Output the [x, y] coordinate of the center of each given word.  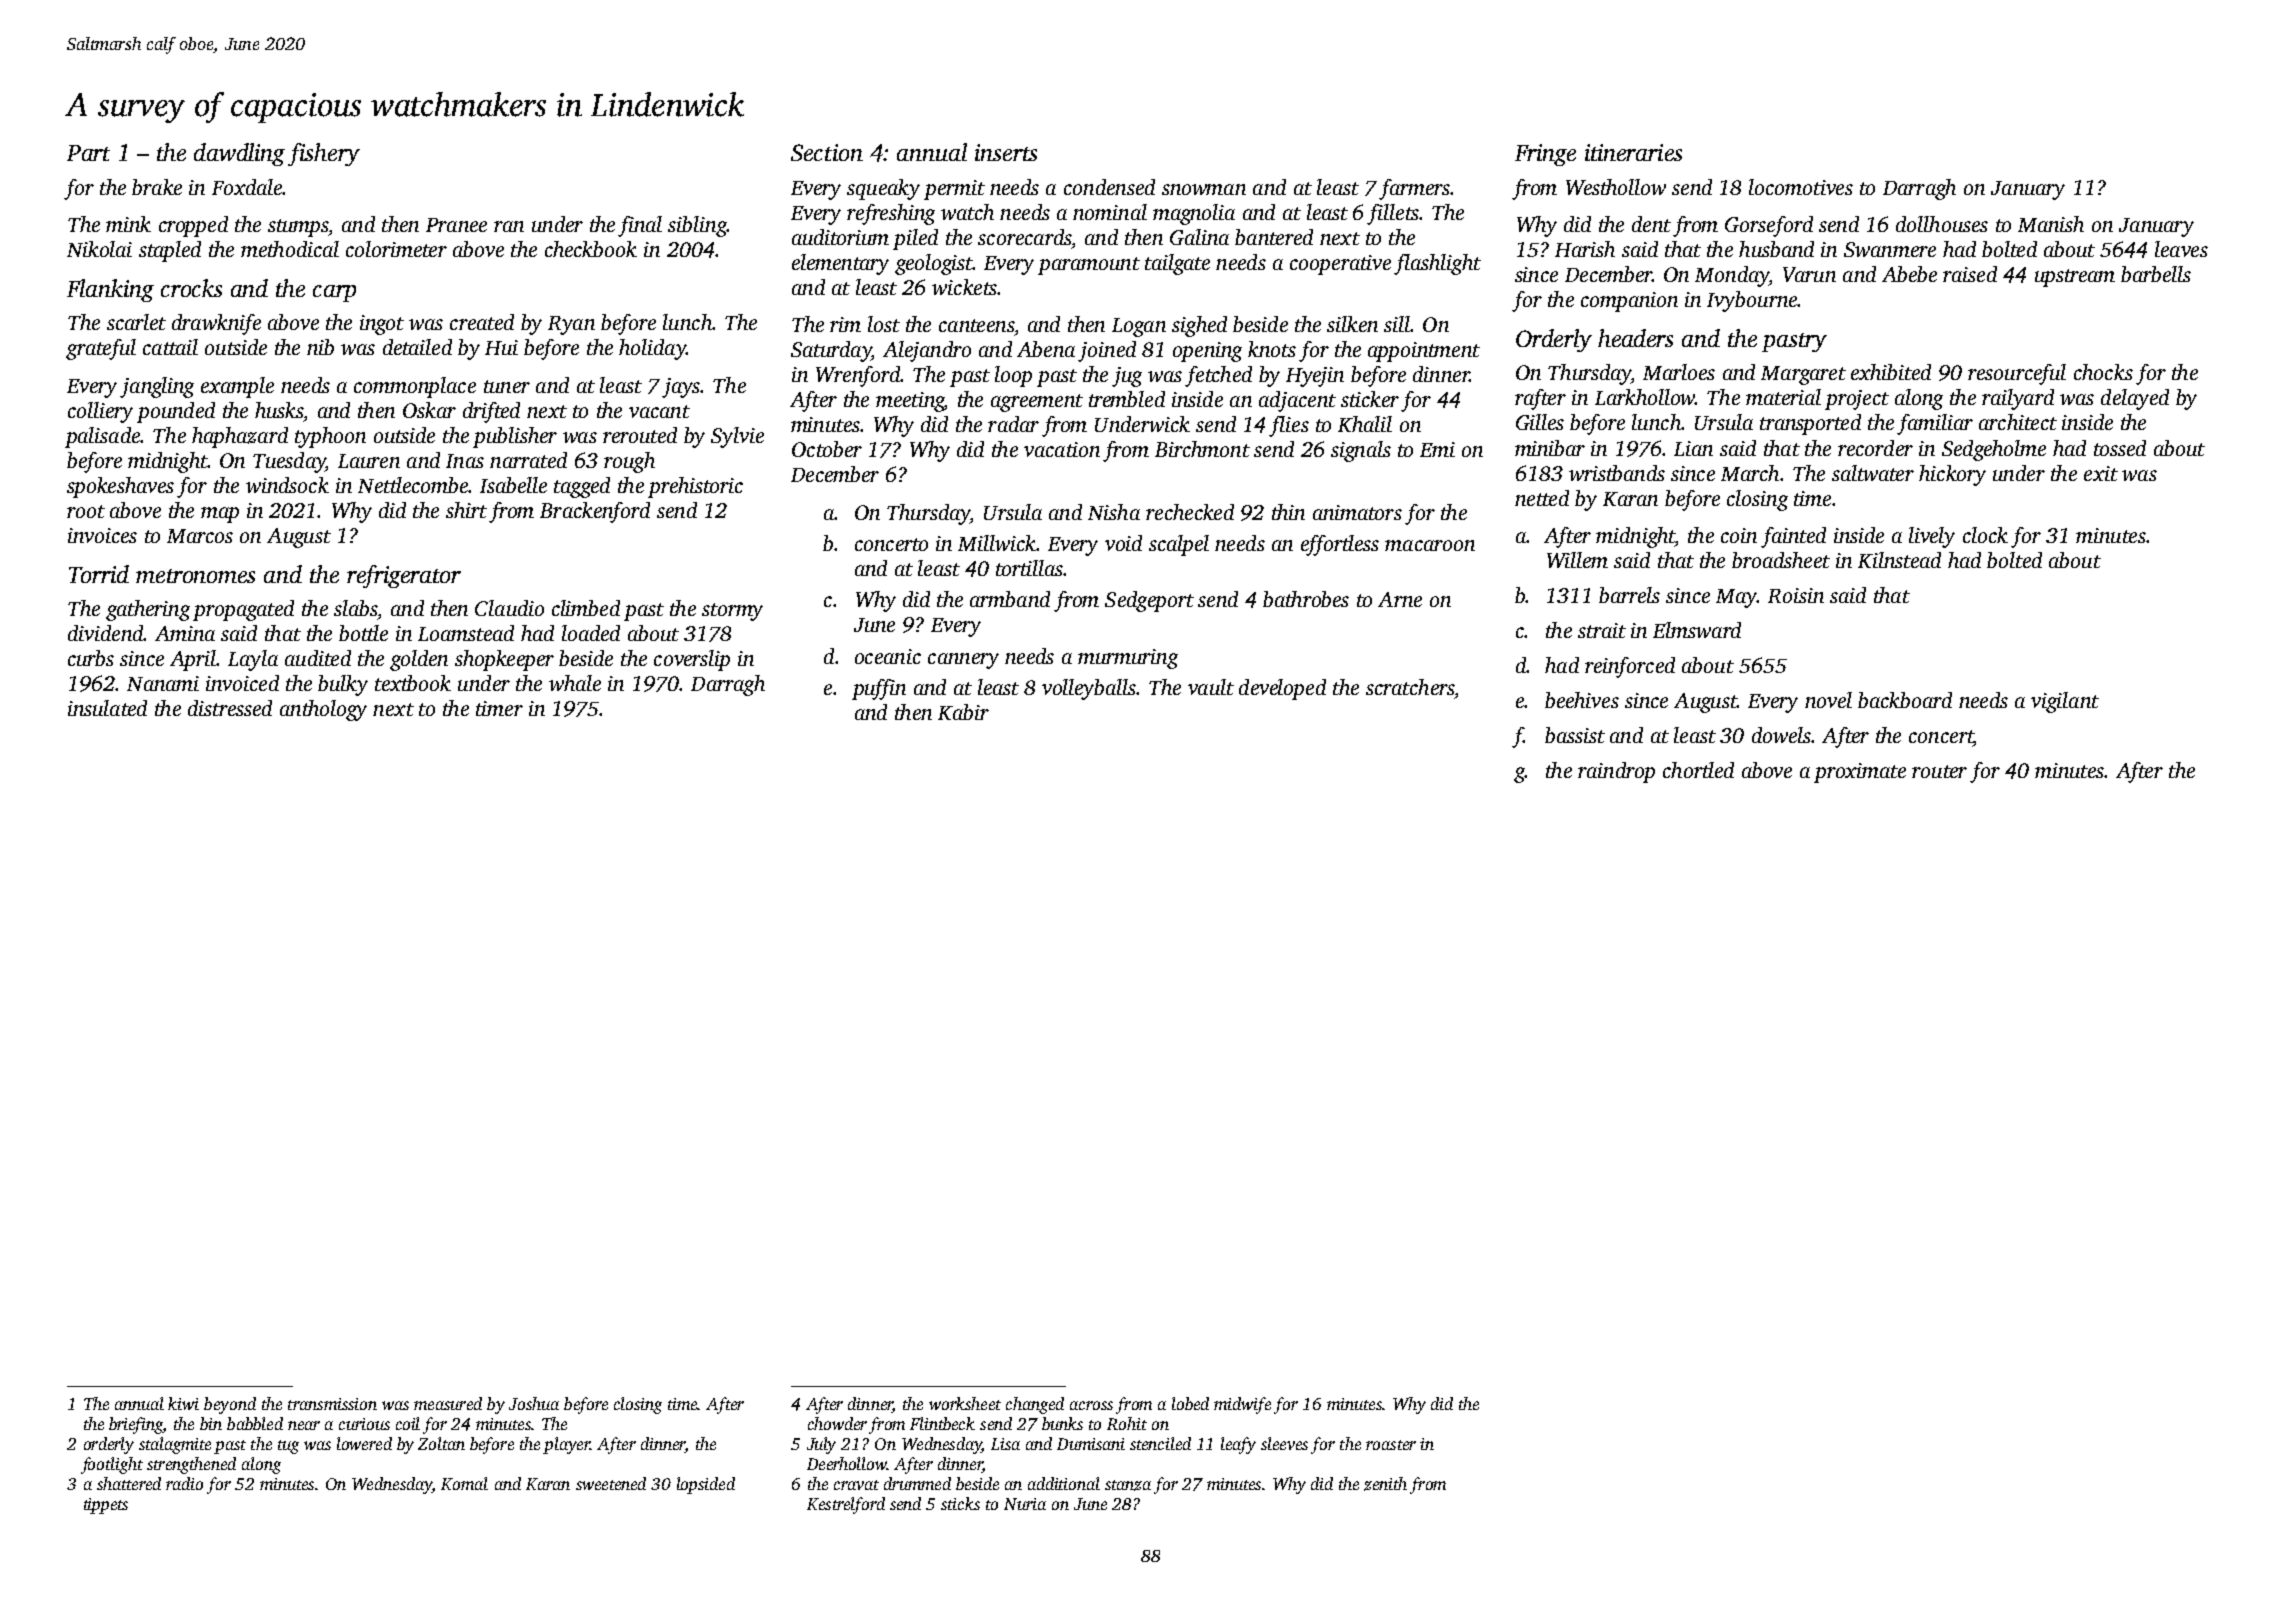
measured [448, 1403]
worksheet [965, 1403]
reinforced [1630, 667]
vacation [1062, 449]
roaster [1391, 1445]
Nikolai [99, 249]
